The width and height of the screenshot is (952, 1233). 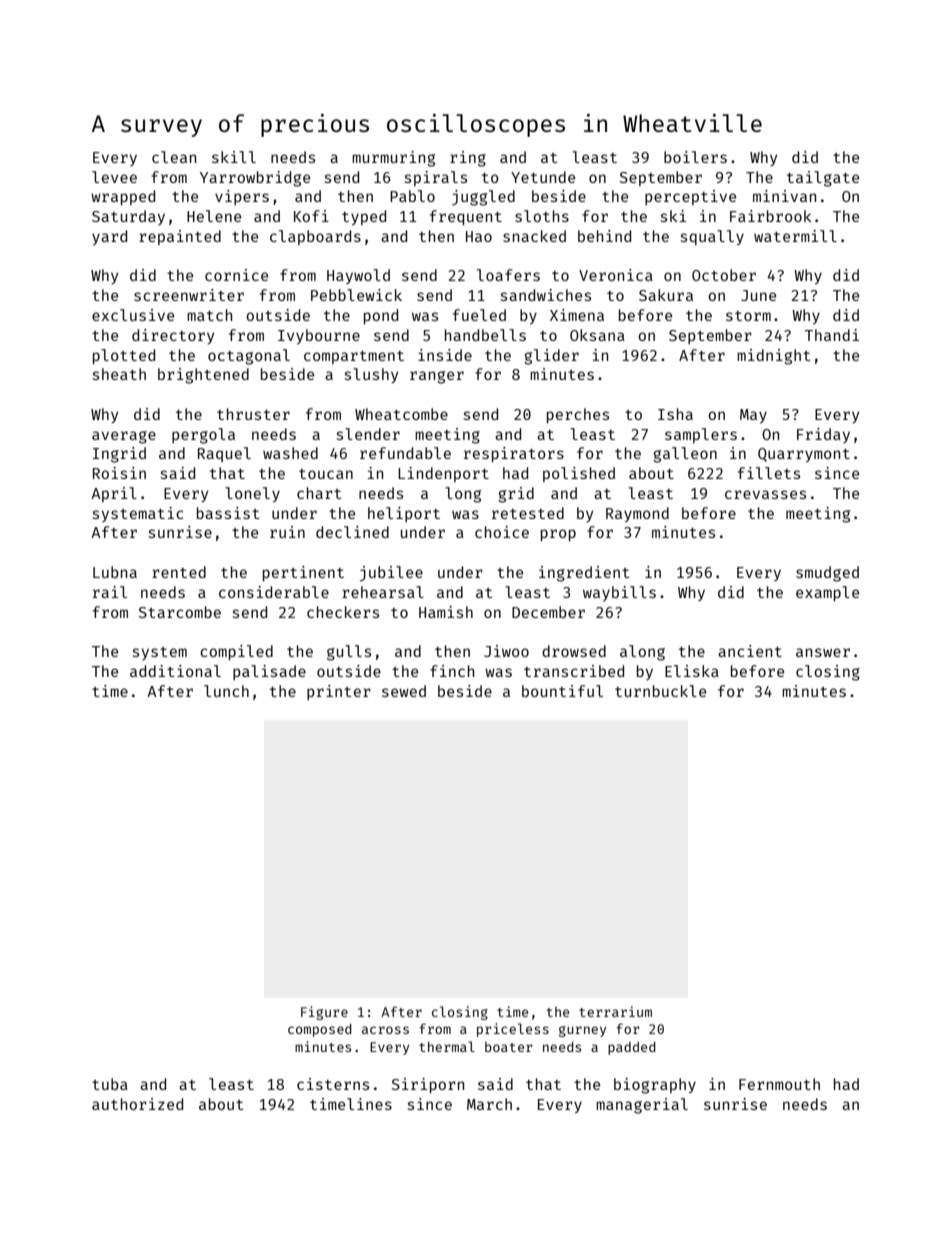 What do you see at coordinates (543, 177) in the screenshot?
I see `Yetunde` at bounding box center [543, 177].
